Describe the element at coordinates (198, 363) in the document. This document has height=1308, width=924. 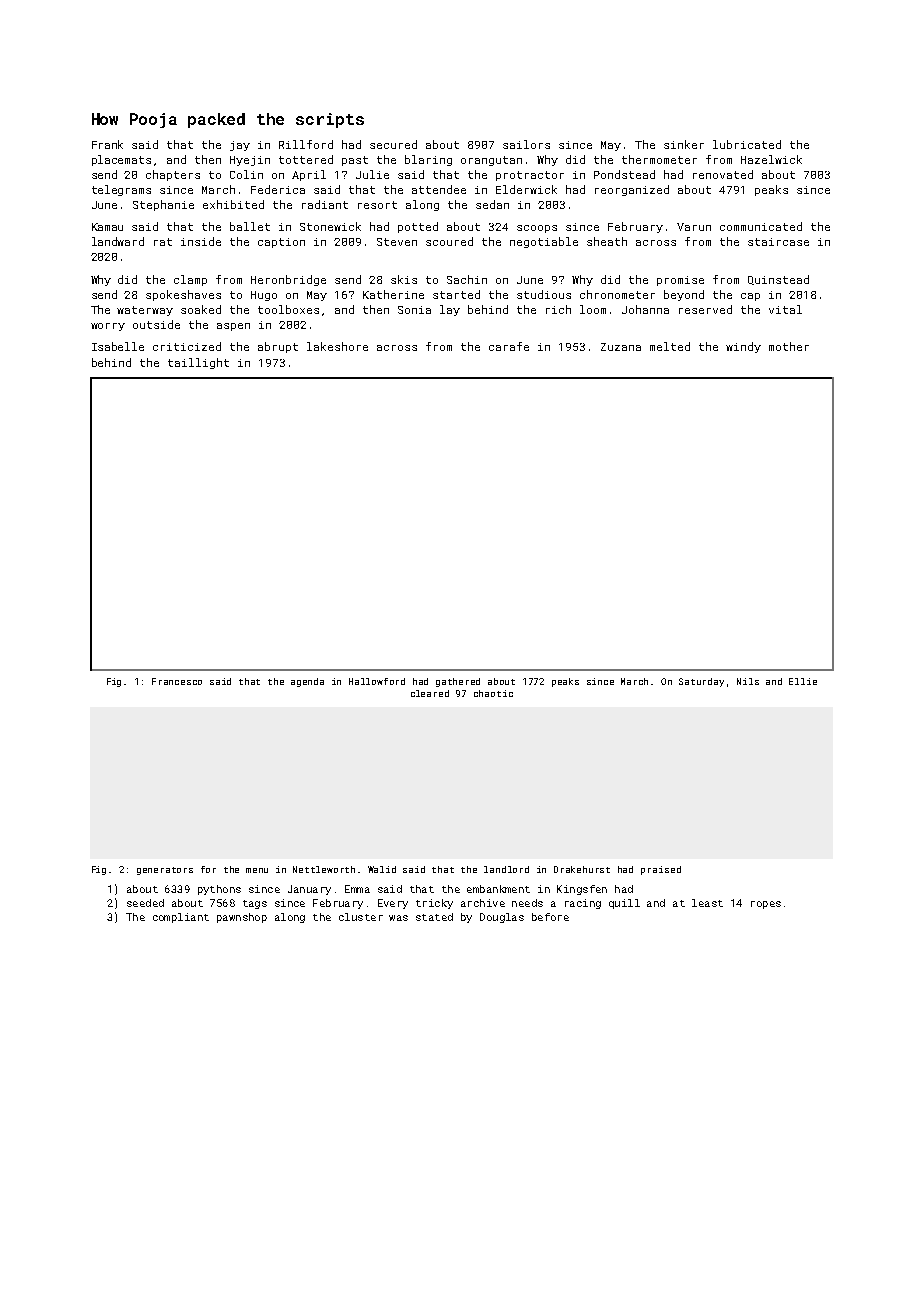
I see `taillight` at that location.
